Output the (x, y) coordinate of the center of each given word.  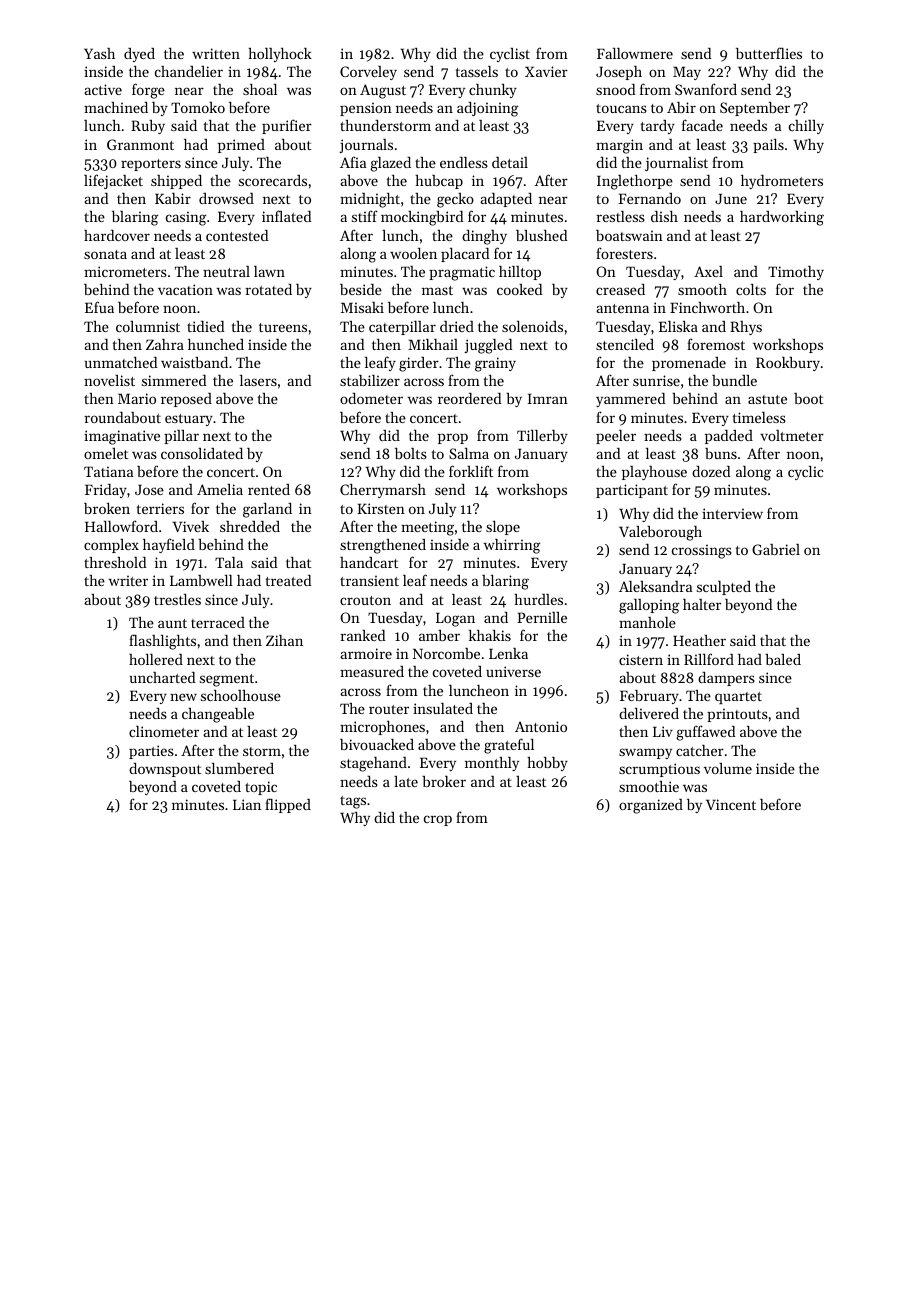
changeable (218, 715)
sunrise (656, 380)
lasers (258, 380)
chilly (806, 127)
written (216, 53)
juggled (488, 346)
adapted (506, 200)
